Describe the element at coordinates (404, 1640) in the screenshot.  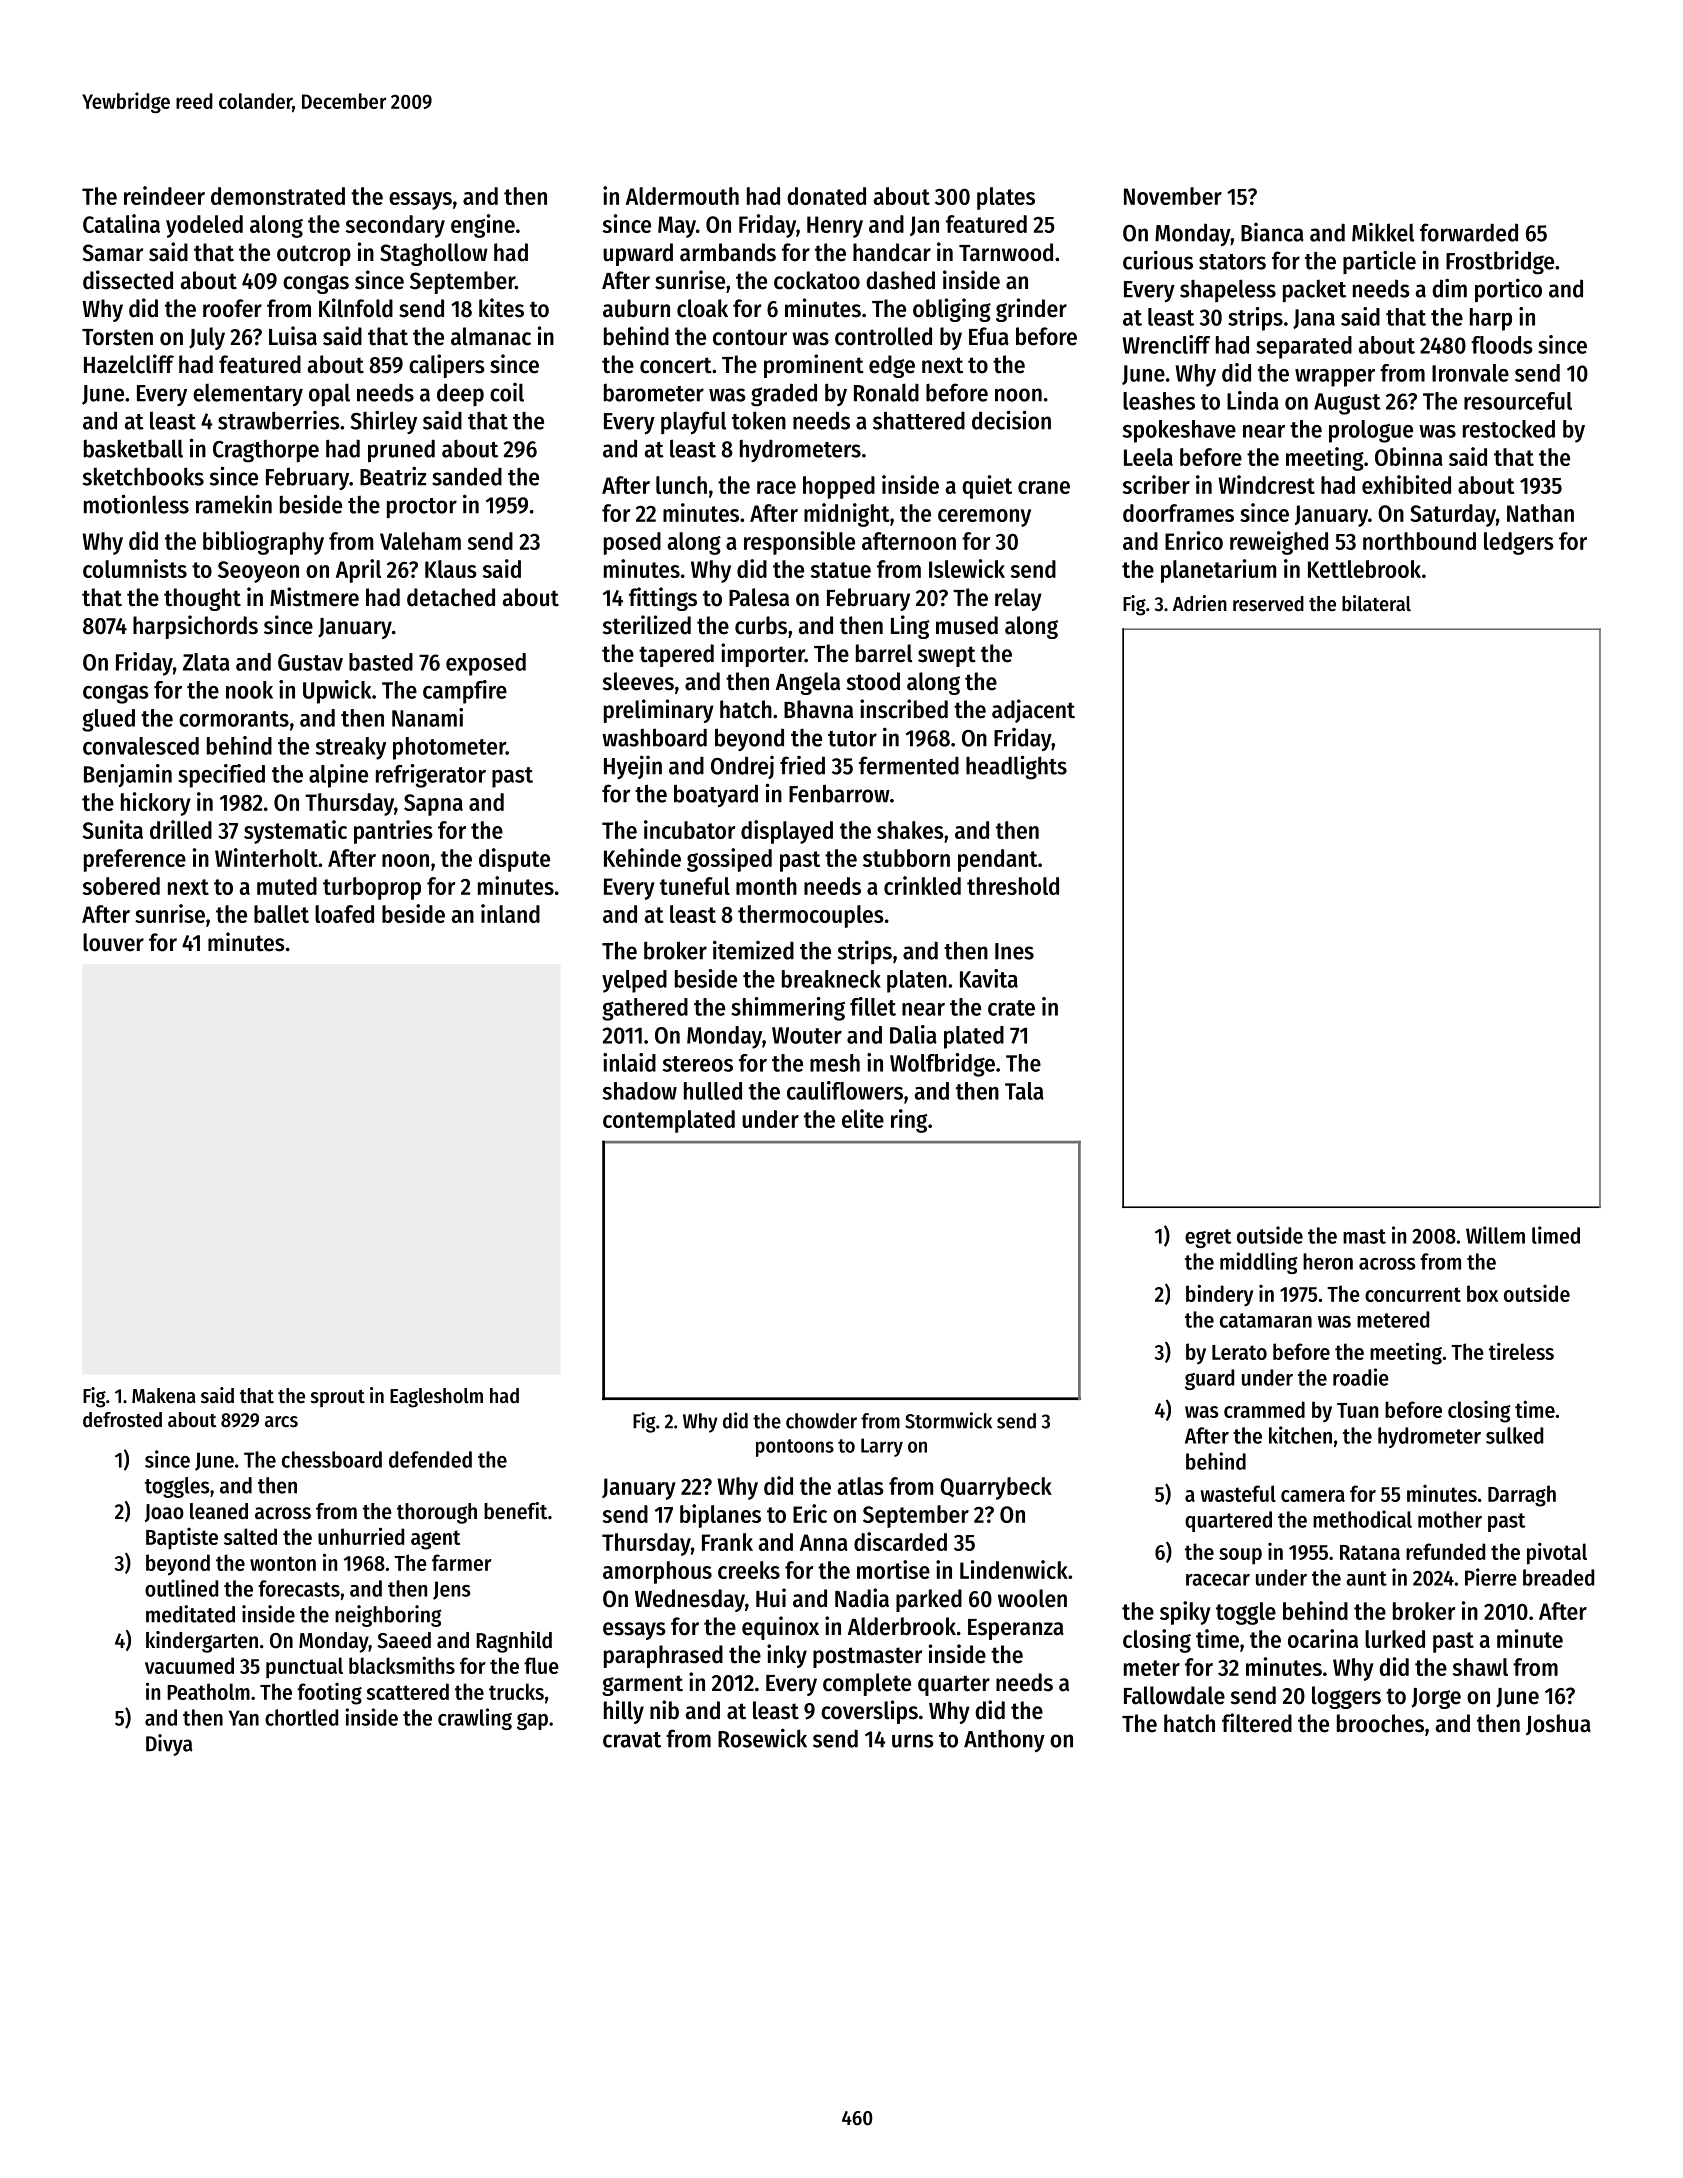
I see `Saeed` at that location.
